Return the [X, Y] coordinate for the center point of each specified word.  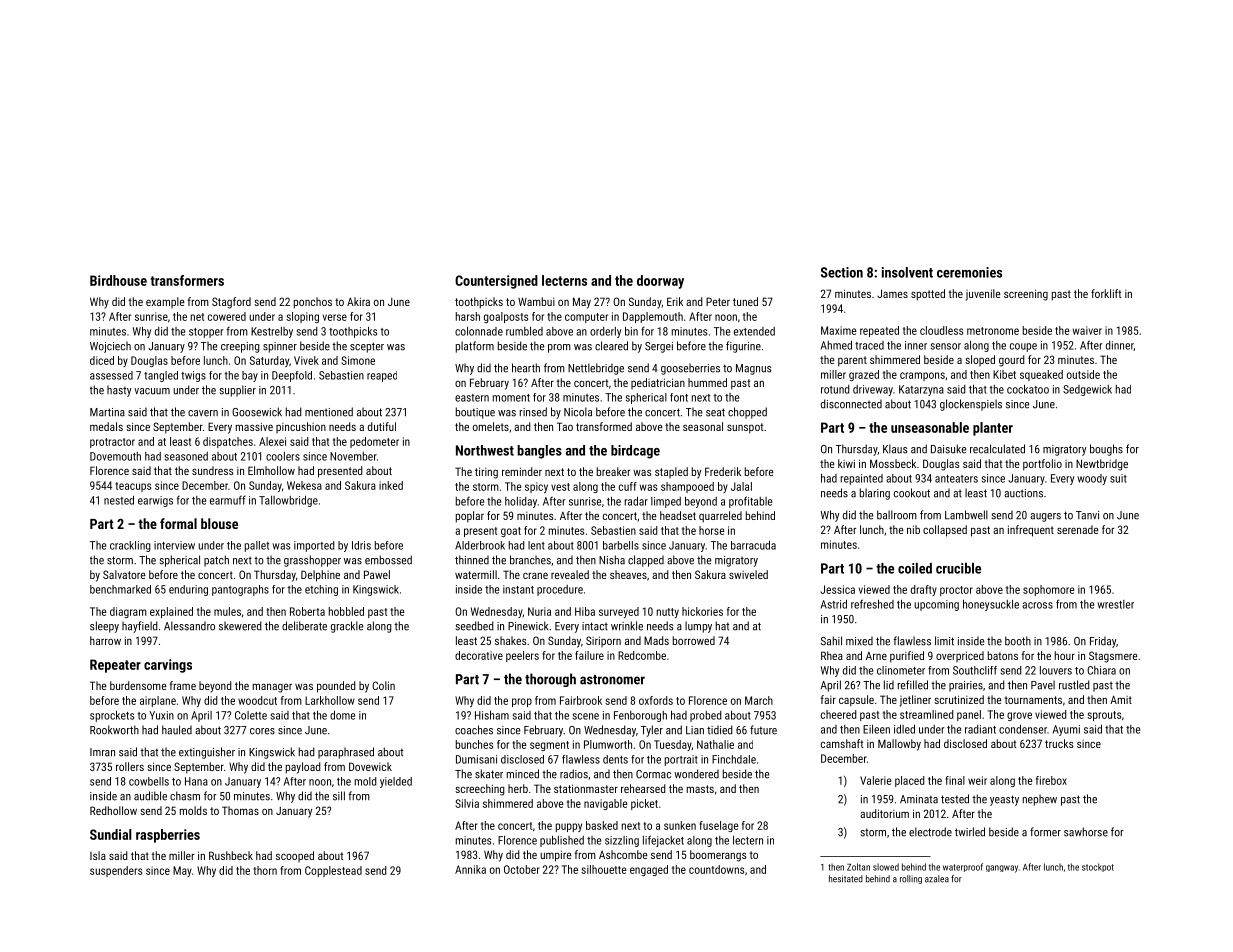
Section [842, 272]
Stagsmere [1113, 657]
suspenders [116, 871]
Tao [565, 426]
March [759, 700]
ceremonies [969, 272]
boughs [1106, 450]
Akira [358, 301]
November [353, 456]
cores [262, 731]
